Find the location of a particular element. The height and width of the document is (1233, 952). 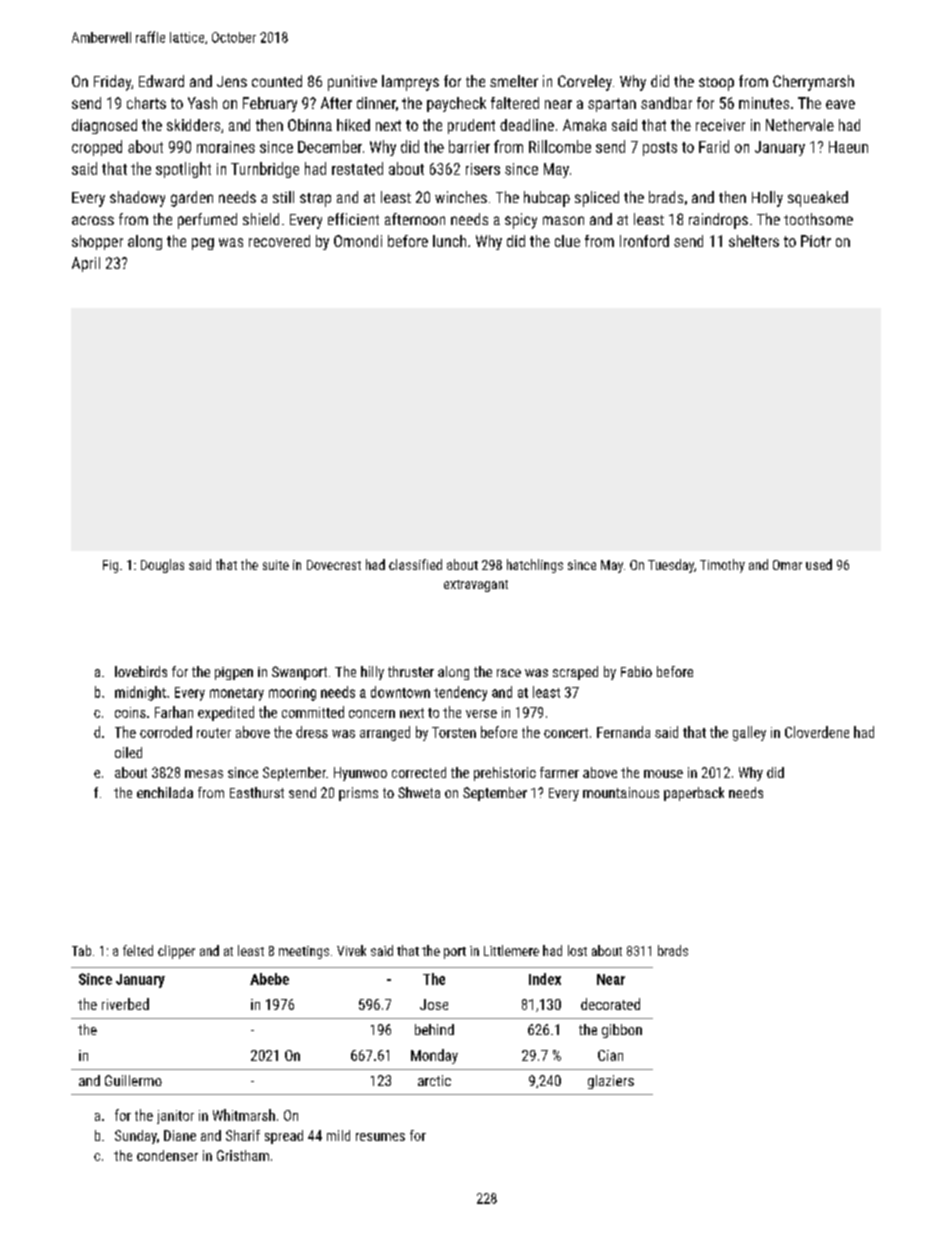

thruster is located at coordinates (411, 671).
